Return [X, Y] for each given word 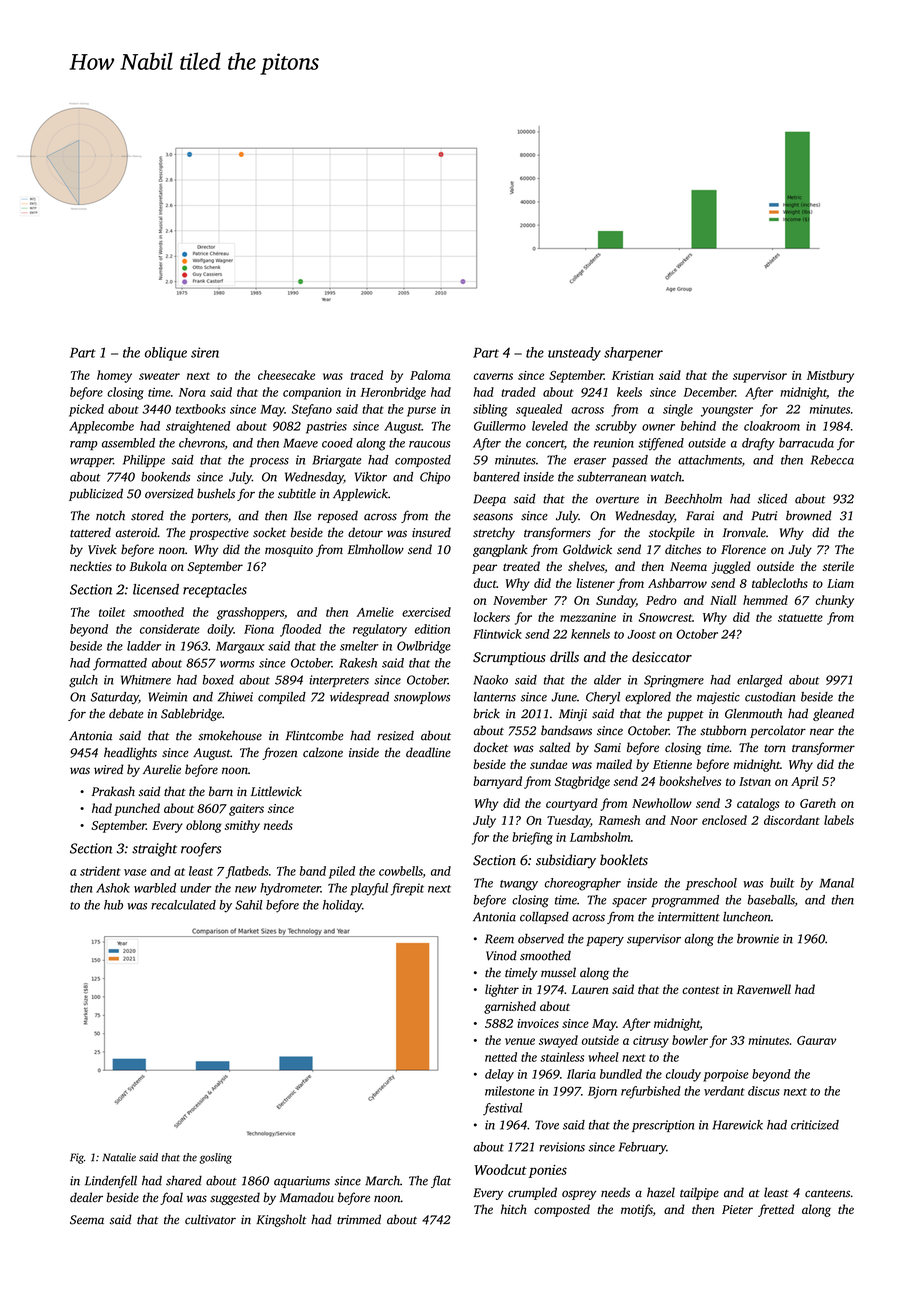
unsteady [574, 354]
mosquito [289, 551]
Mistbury [830, 376]
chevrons [202, 443]
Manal [837, 883]
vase [135, 872]
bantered [496, 477]
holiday [342, 906]
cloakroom [772, 426]
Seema [87, 1220]
